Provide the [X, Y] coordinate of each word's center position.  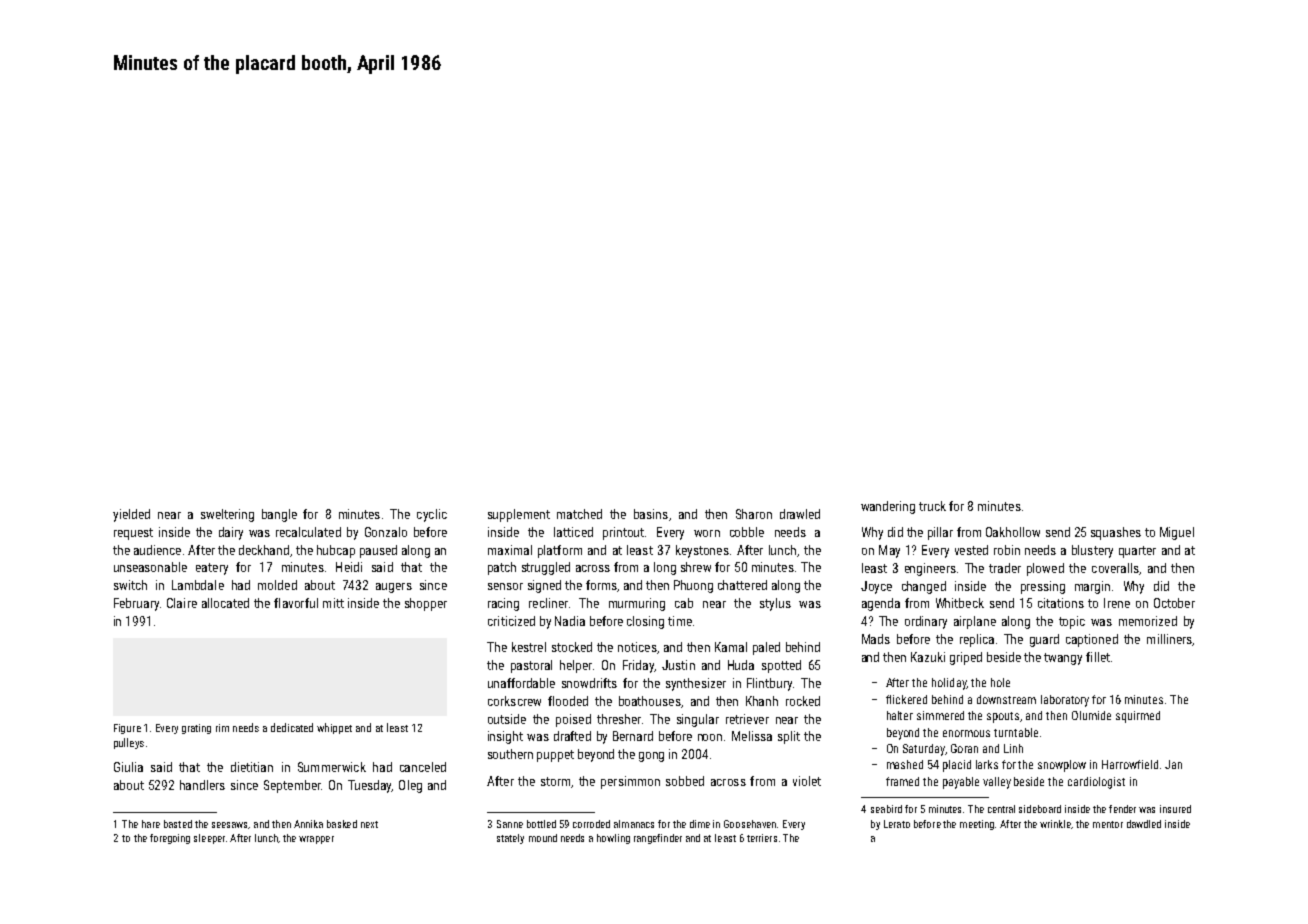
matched [579, 514]
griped [966, 658]
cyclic [432, 515]
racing [503, 604]
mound [543, 838]
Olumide [1091, 715]
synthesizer [696, 684]
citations [1061, 603]
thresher [619, 719]
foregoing [170, 839]
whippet [334, 728]
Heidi [349, 567]
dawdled [1144, 824]
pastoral [531, 666]
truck [932, 506]
